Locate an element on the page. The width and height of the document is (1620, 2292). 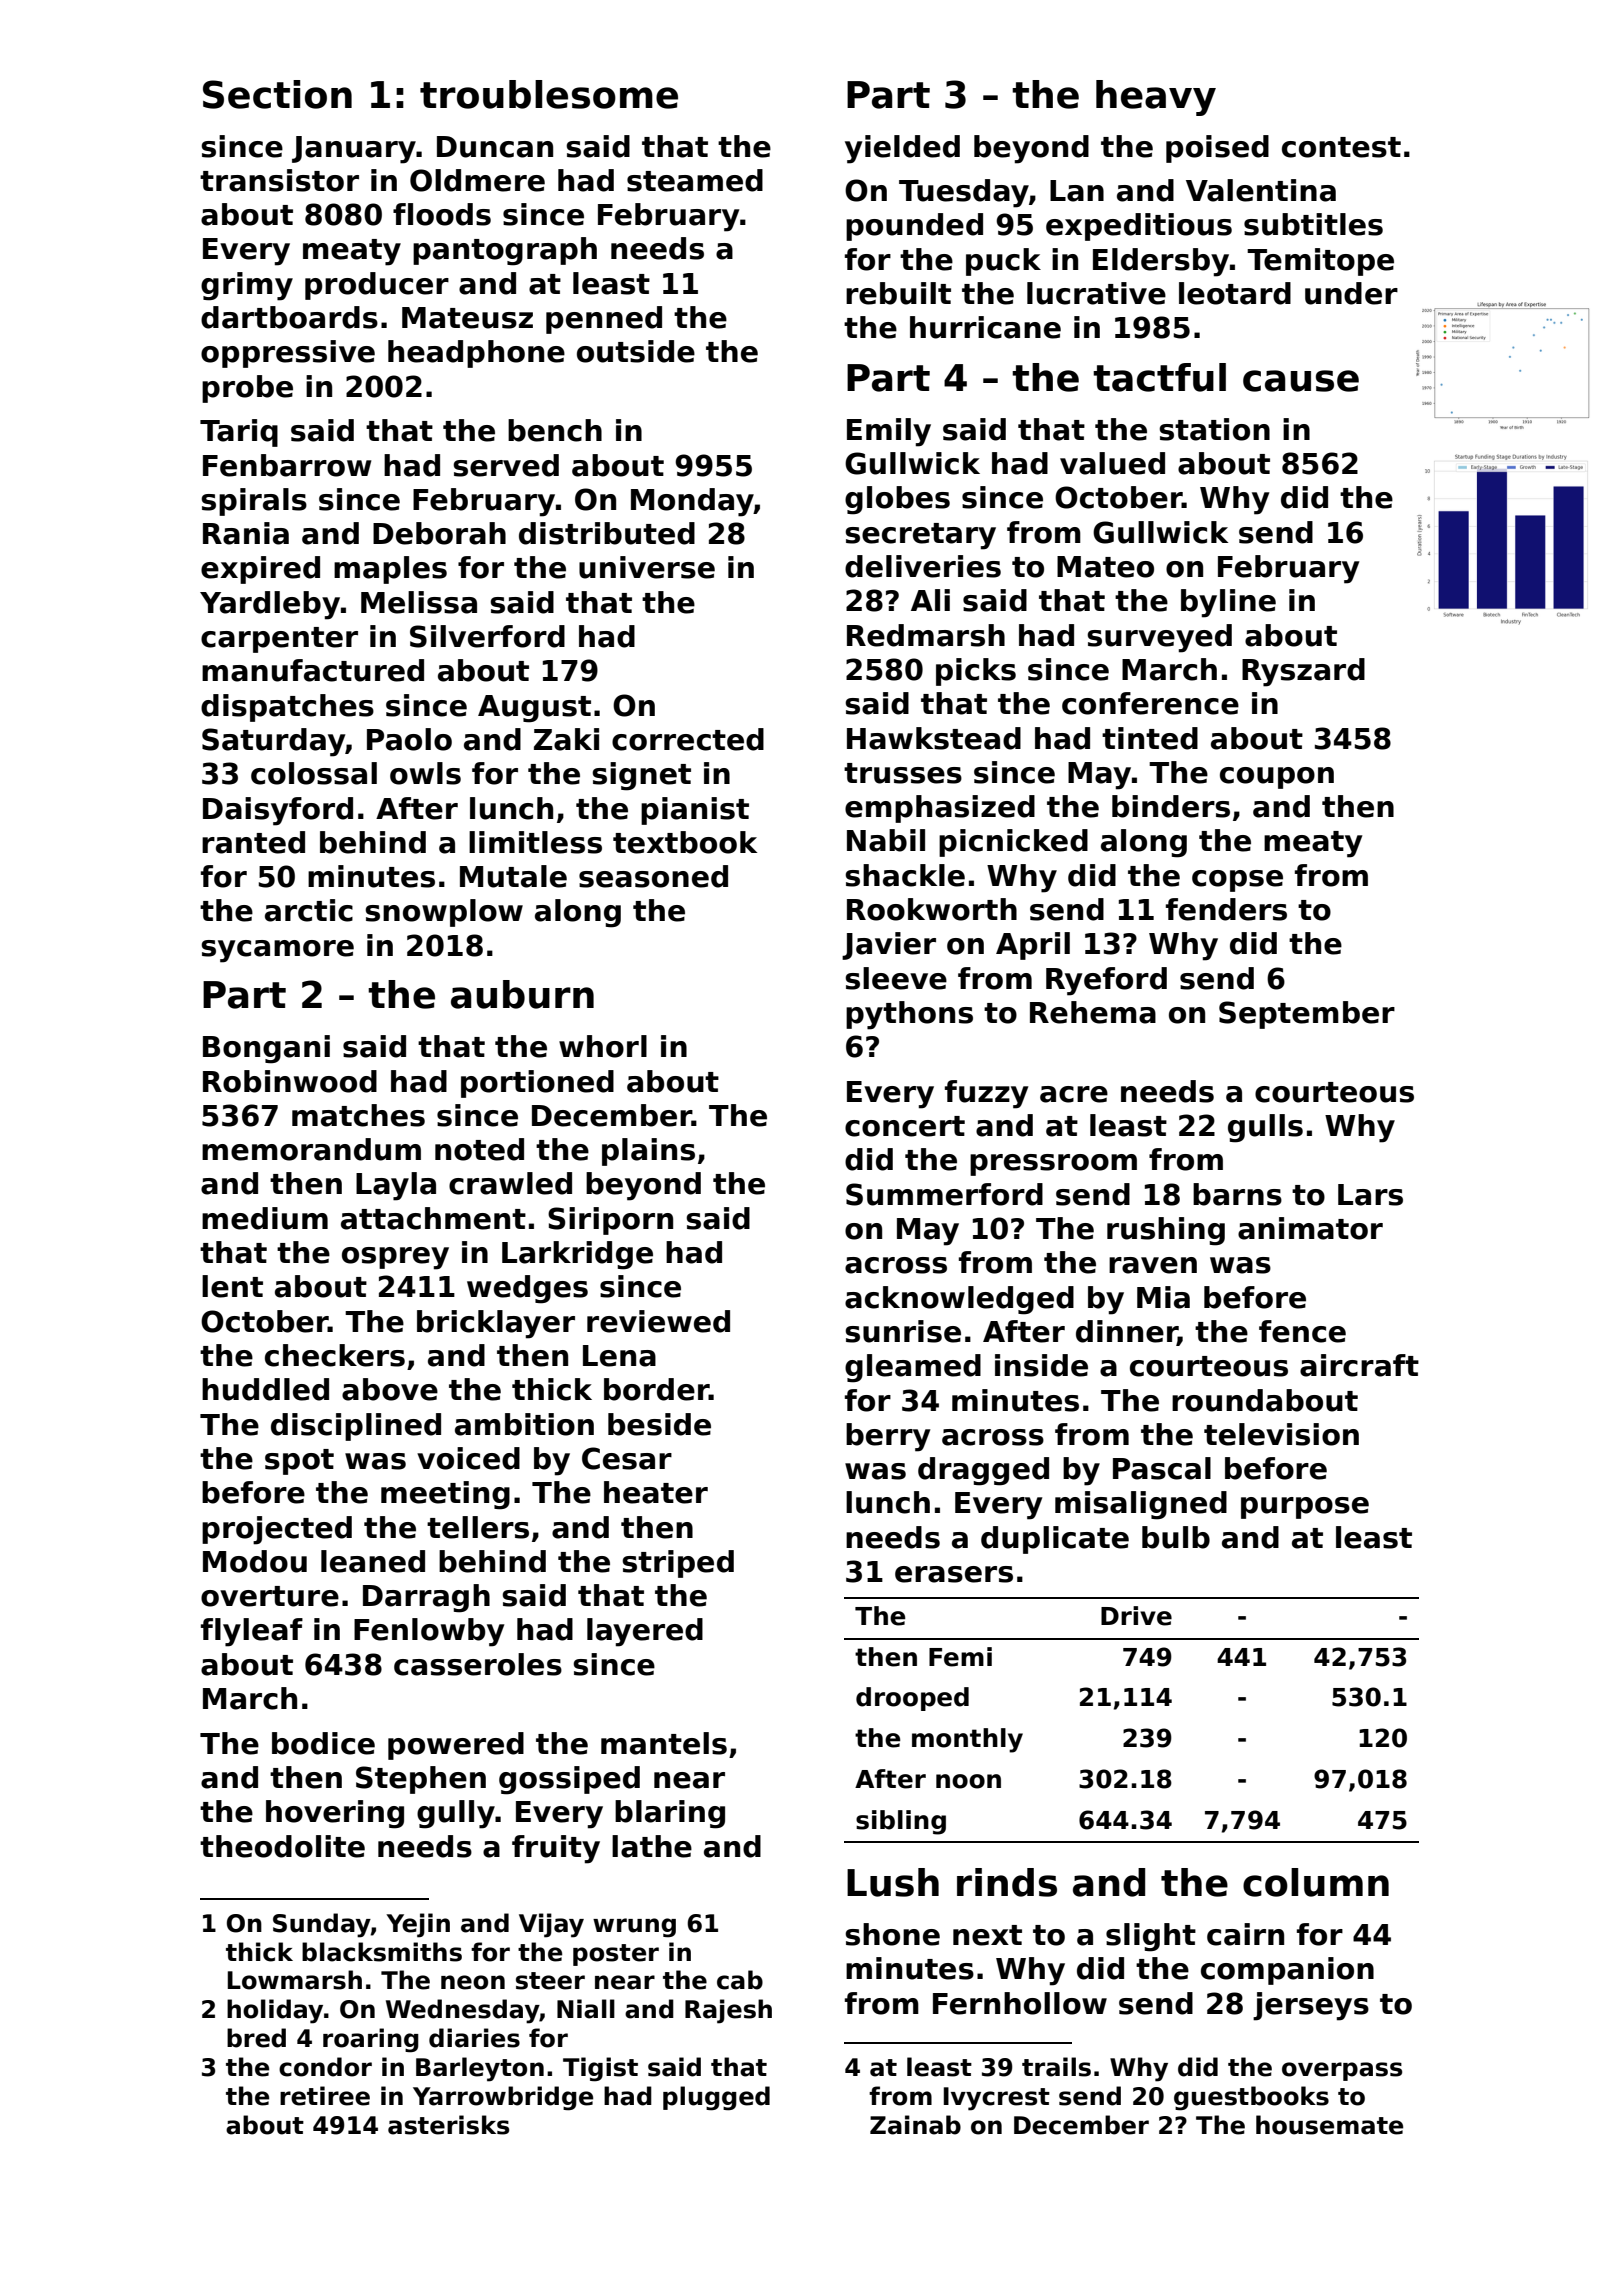
globes is located at coordinates (897, 500).
